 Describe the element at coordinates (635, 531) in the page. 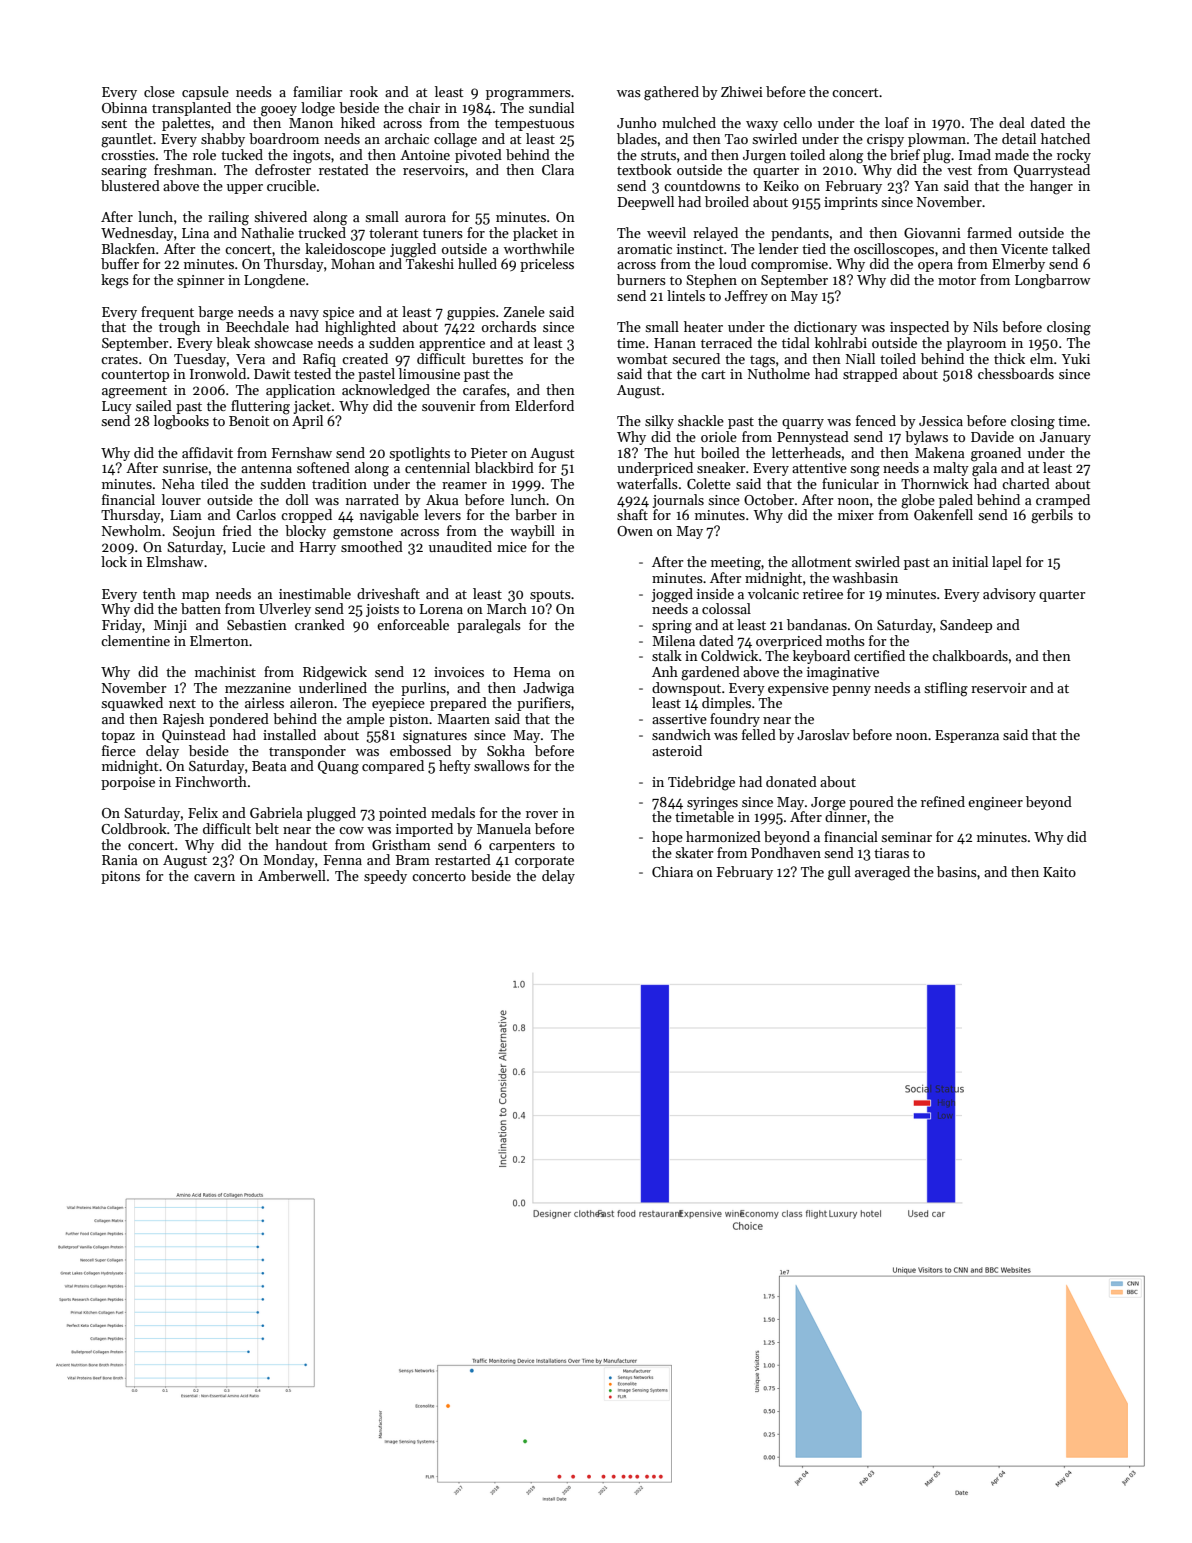

I see `Owen` at that location.
